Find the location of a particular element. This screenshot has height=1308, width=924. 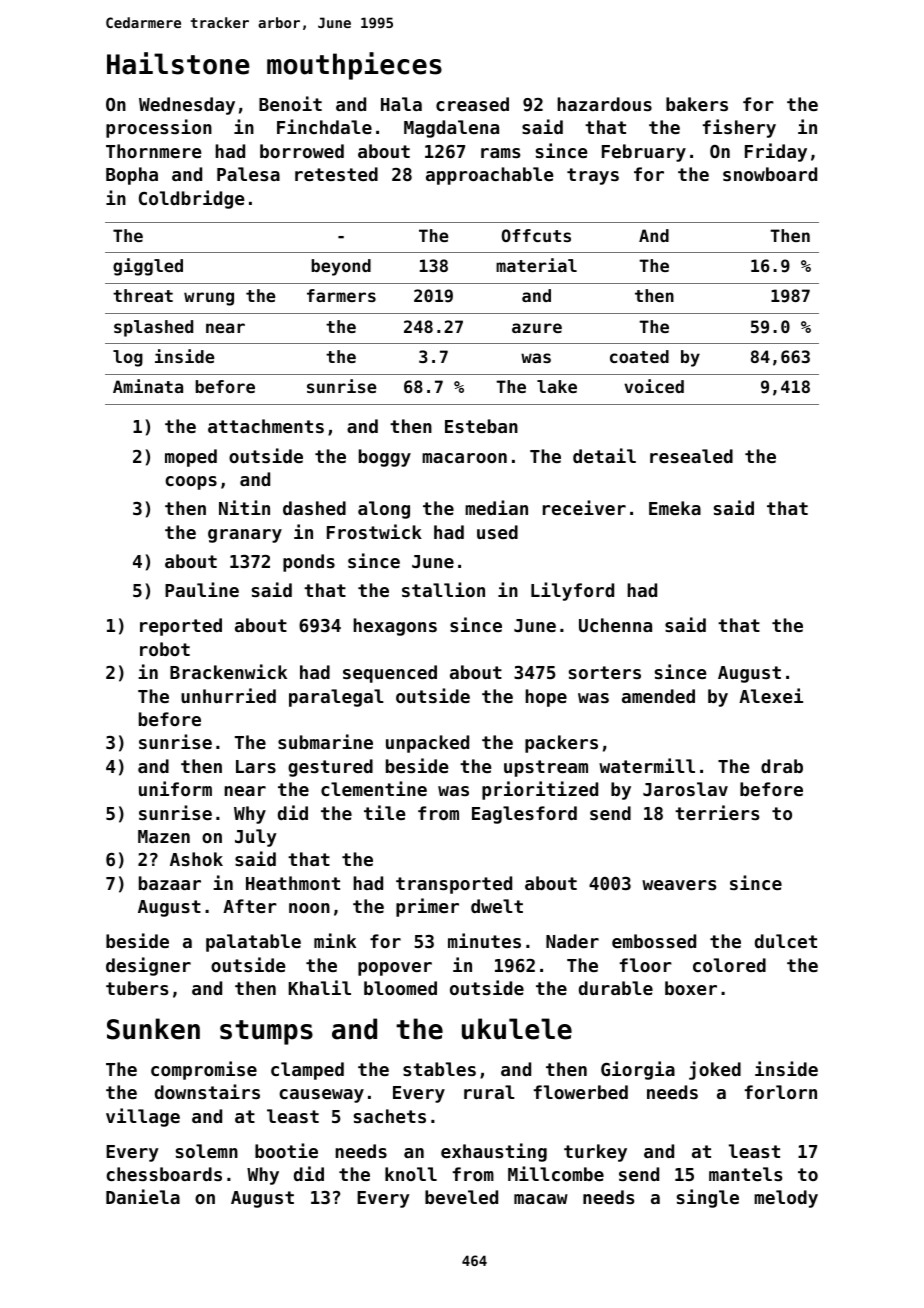

drab is located at coordinates (782, 766).
